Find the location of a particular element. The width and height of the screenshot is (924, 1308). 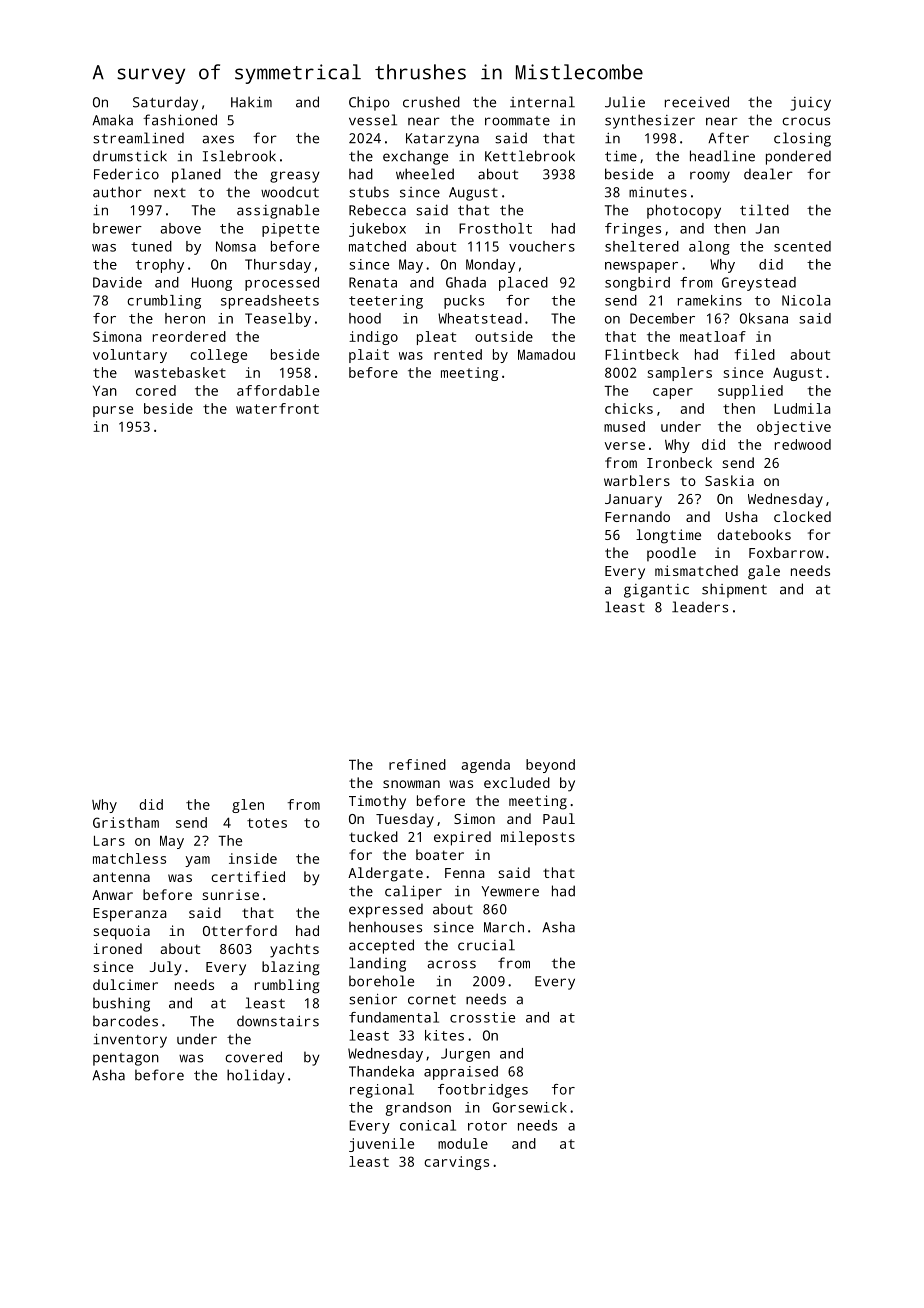

Gristham is located at coordinates (126, 822).
